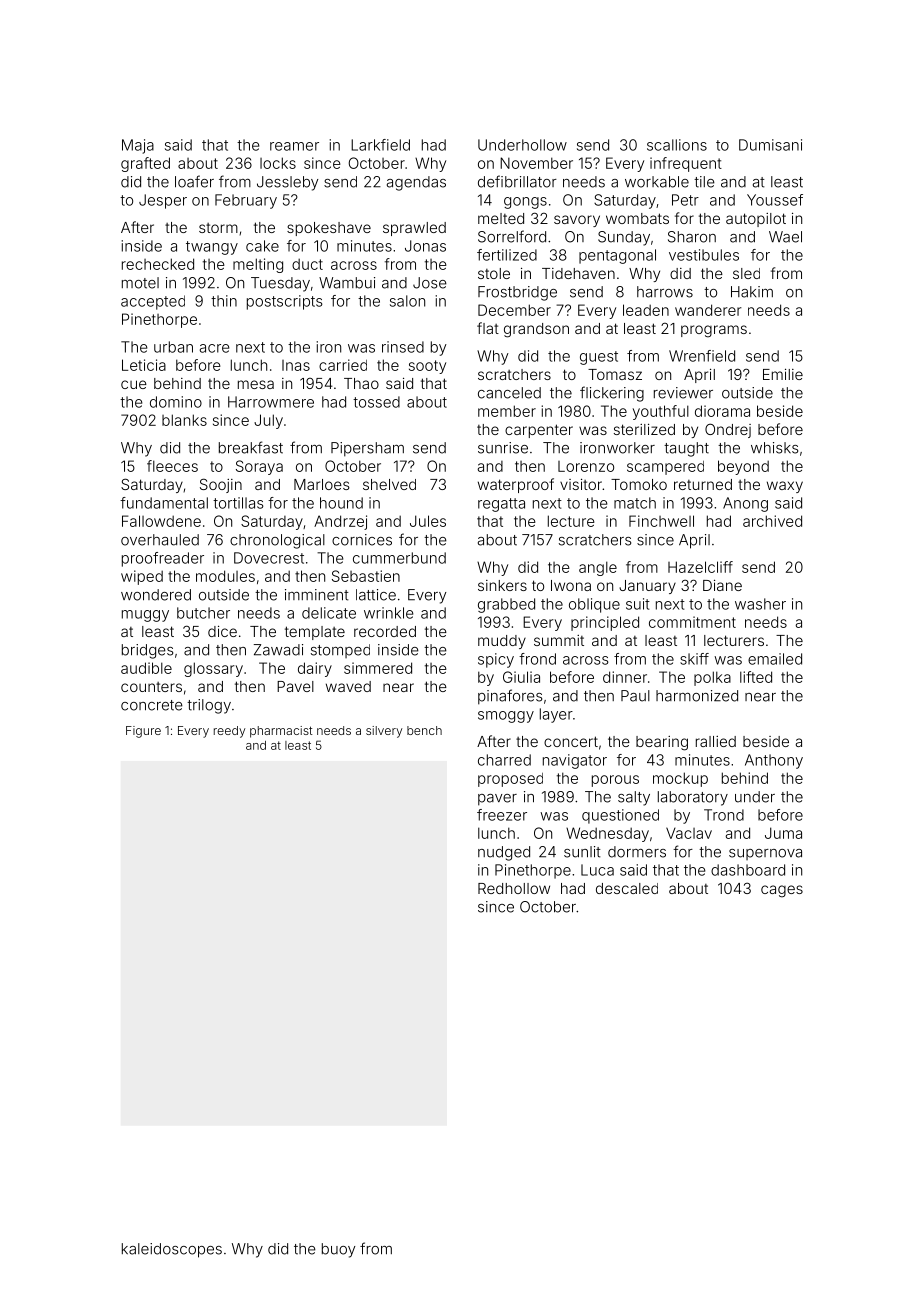 The image size is (924, 1314). I want to click on kaleidoscopes, so click(172, 1250).
